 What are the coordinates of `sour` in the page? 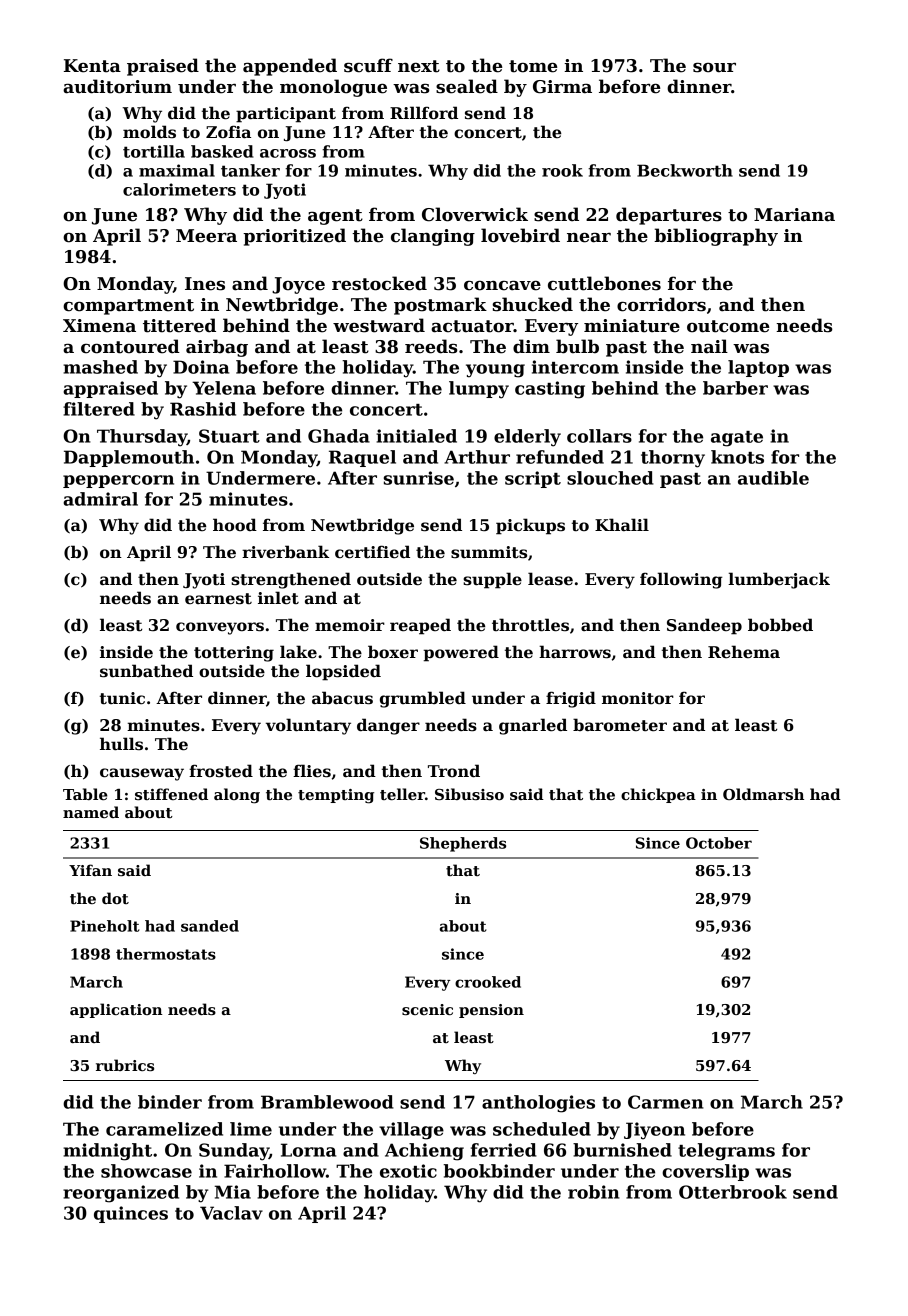 It's located at (714, 67).
